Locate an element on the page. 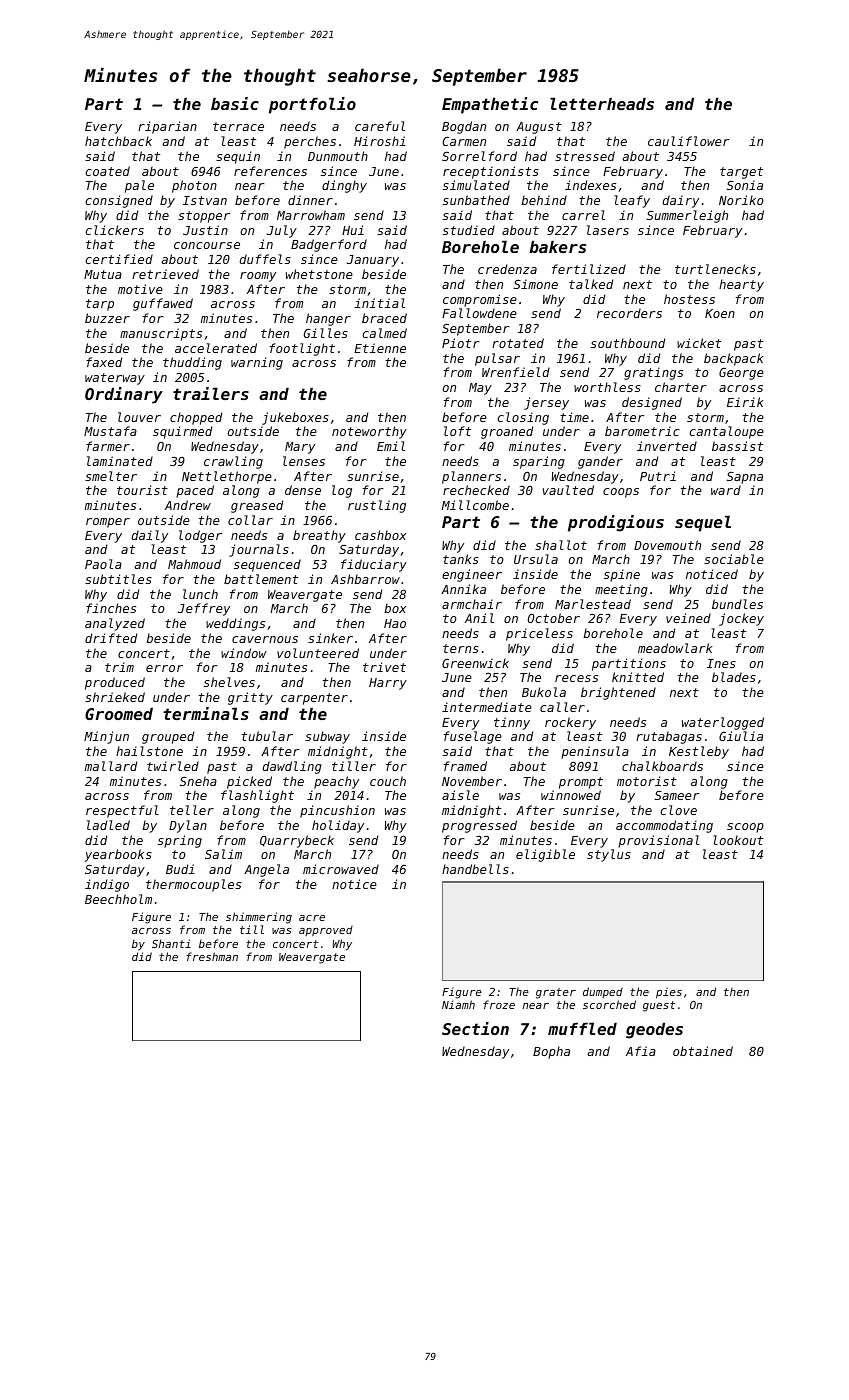  prodigious is located at coordinates (616, 523).
